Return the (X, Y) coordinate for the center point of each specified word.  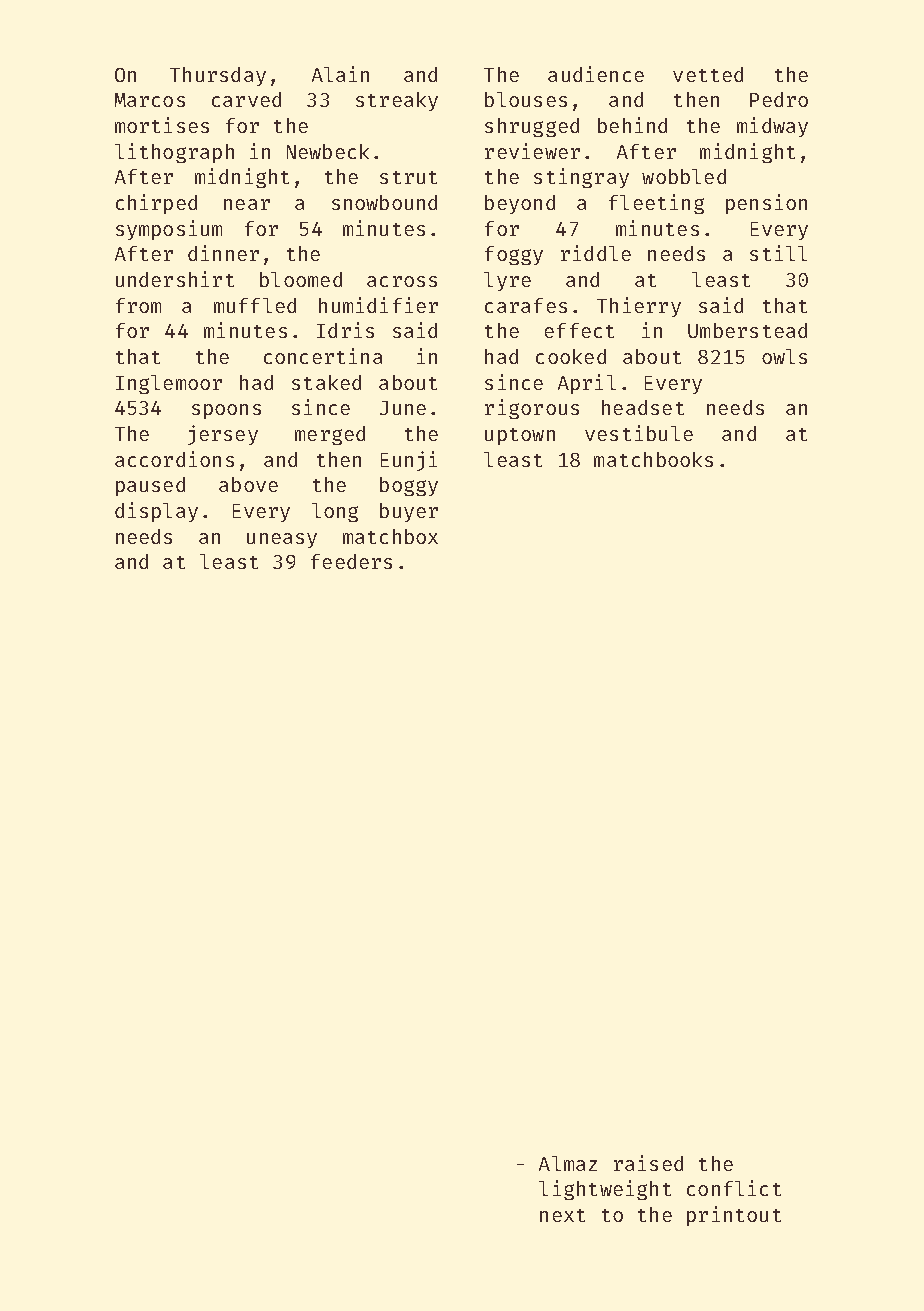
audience (596, 74)
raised (648, 1163)
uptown (520, 436)
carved (246, 99)
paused (150, 486)
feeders (351, 561)
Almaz (568, 1163)
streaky (397, 101)
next (562, 1215)
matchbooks (653, 459)
